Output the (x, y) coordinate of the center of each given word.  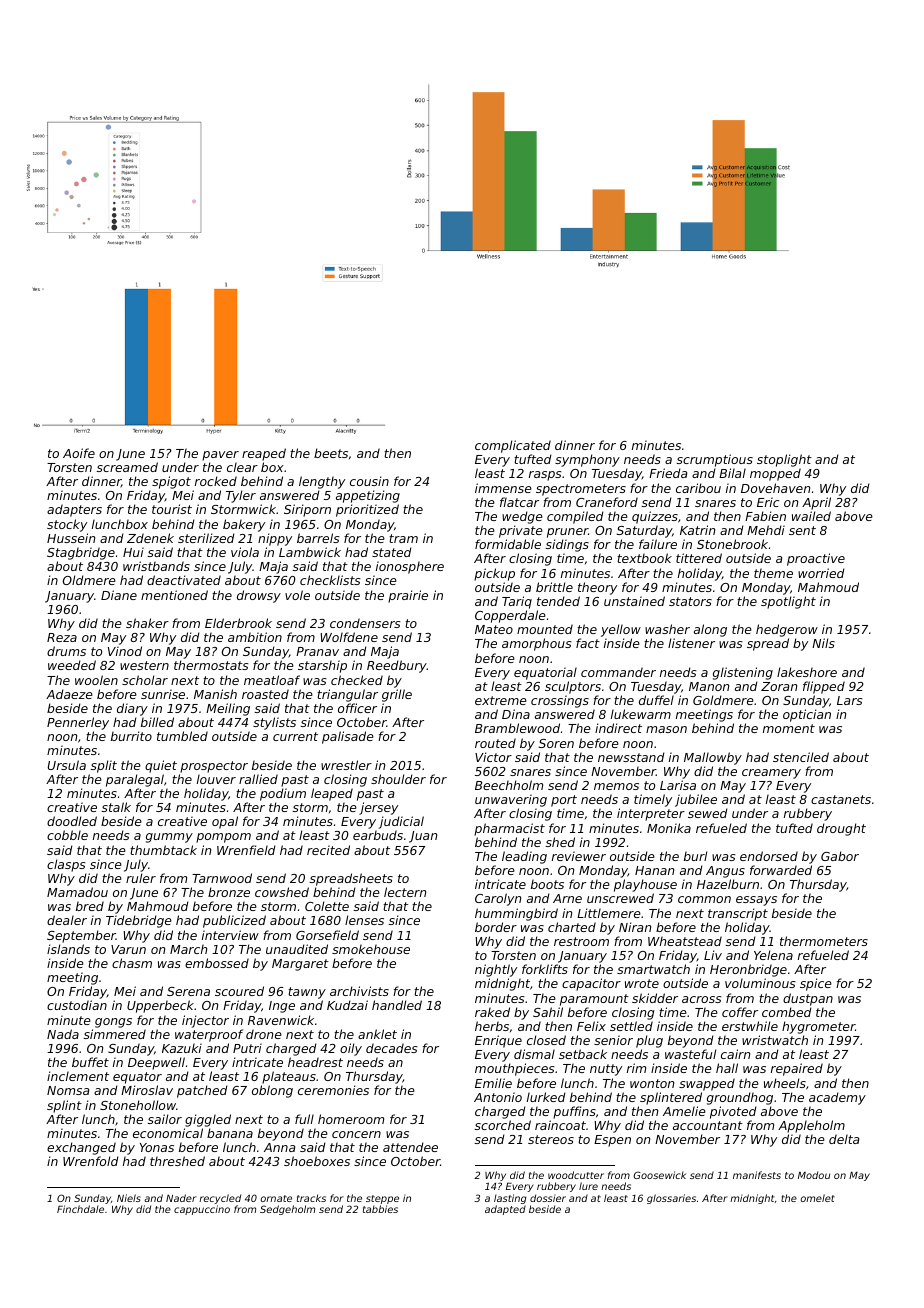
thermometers (824, 941)
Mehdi (766, 530)
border (496, 927)
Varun (128, 949)
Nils (823, 643)
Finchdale (80, 1209)
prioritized (367, 510)
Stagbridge (81, 553)
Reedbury (397, 666)
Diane (119, 595)
